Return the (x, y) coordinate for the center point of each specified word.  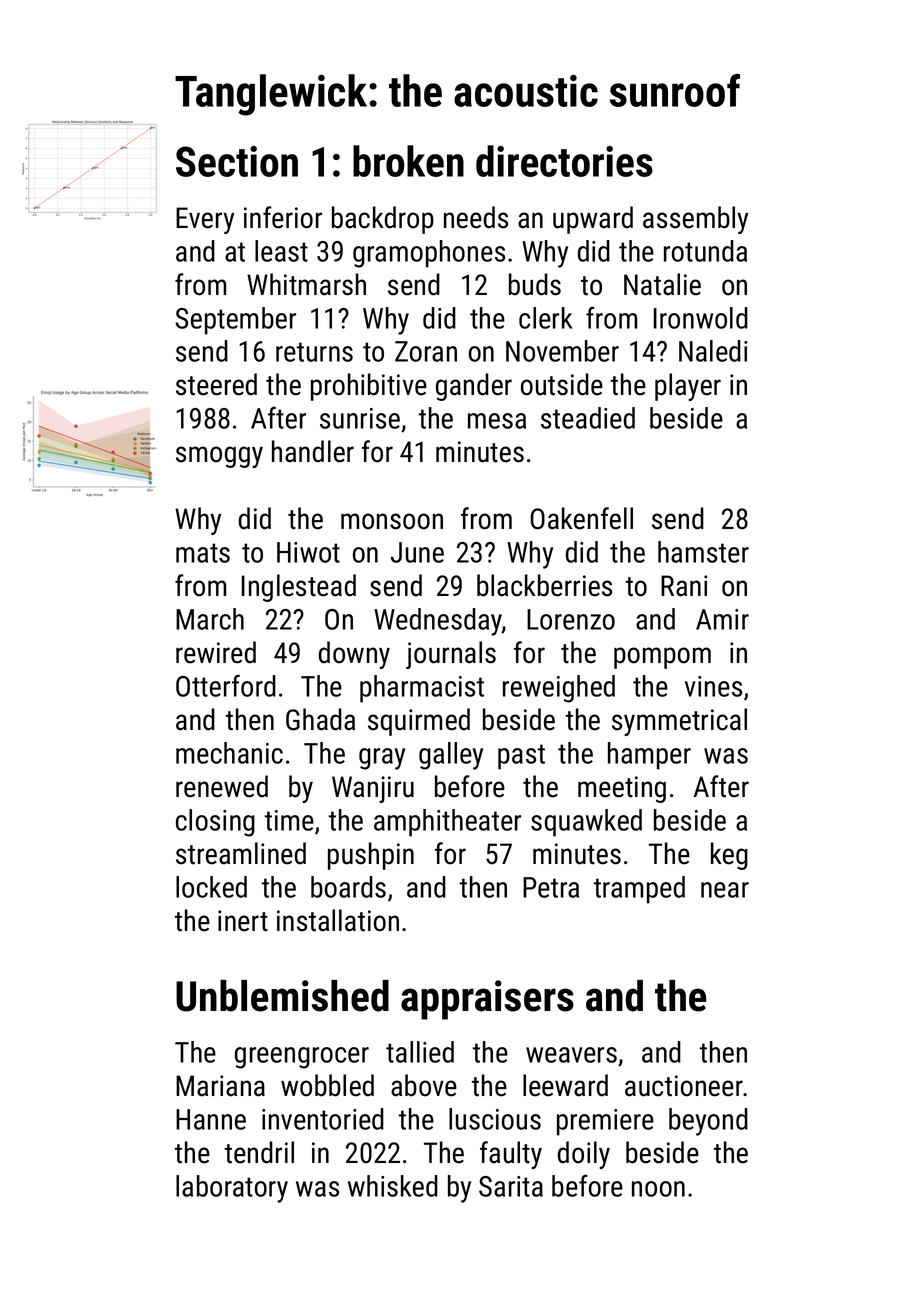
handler (313, 451)
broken (408, 161)
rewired (216, 652)
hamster (703, 552)
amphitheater (447, 823)
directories (564, 161)
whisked (393, 1186)
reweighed (559, 689)
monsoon (392, 521)
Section (237, 161)
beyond (708, 1122)
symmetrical (679, 722)
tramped (639, 890)
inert (243, 921)
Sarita (511, 1186)
